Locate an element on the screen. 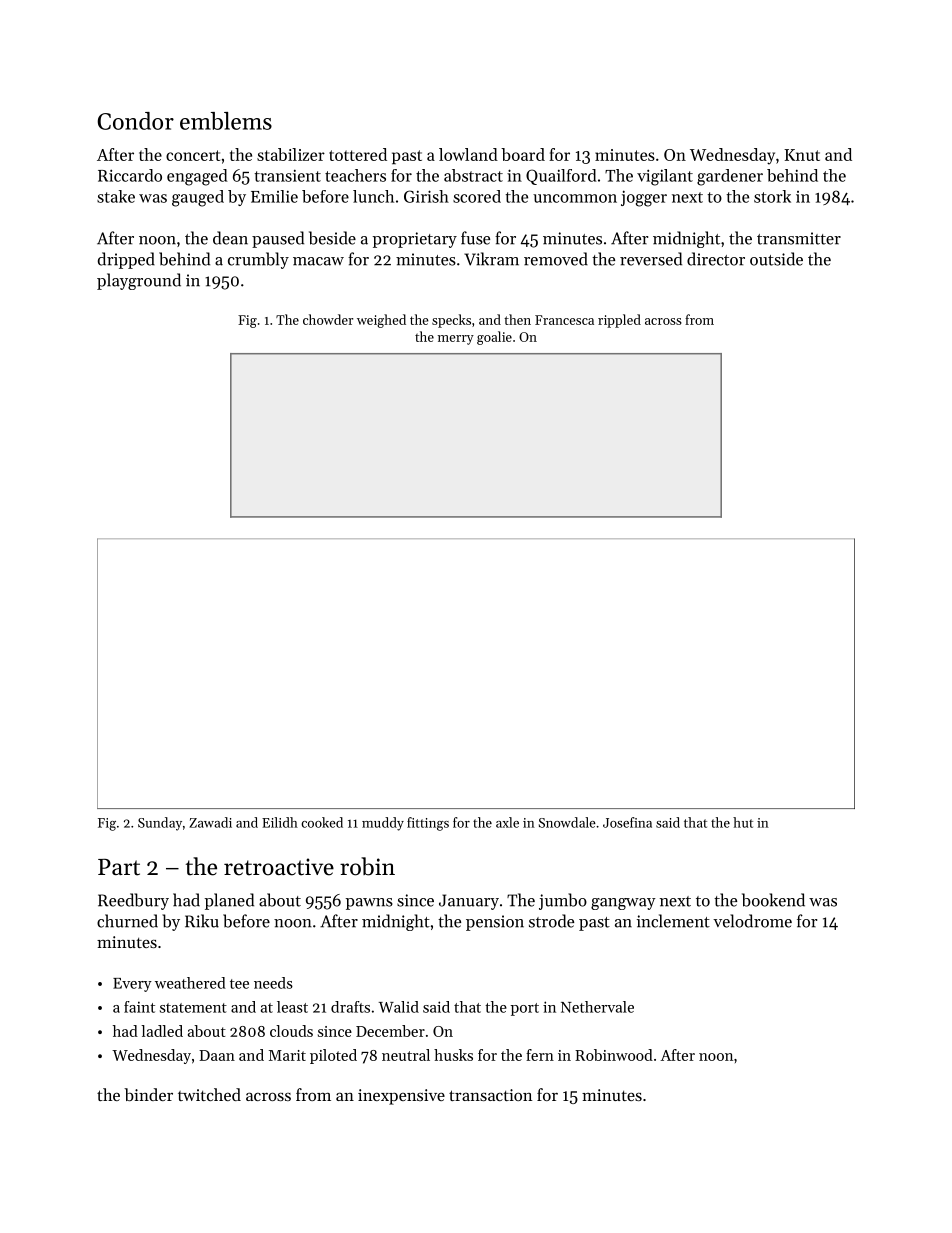 The height and width of the screenshot is (1233, 952). Josefina is located at coordinates (627, 822).
